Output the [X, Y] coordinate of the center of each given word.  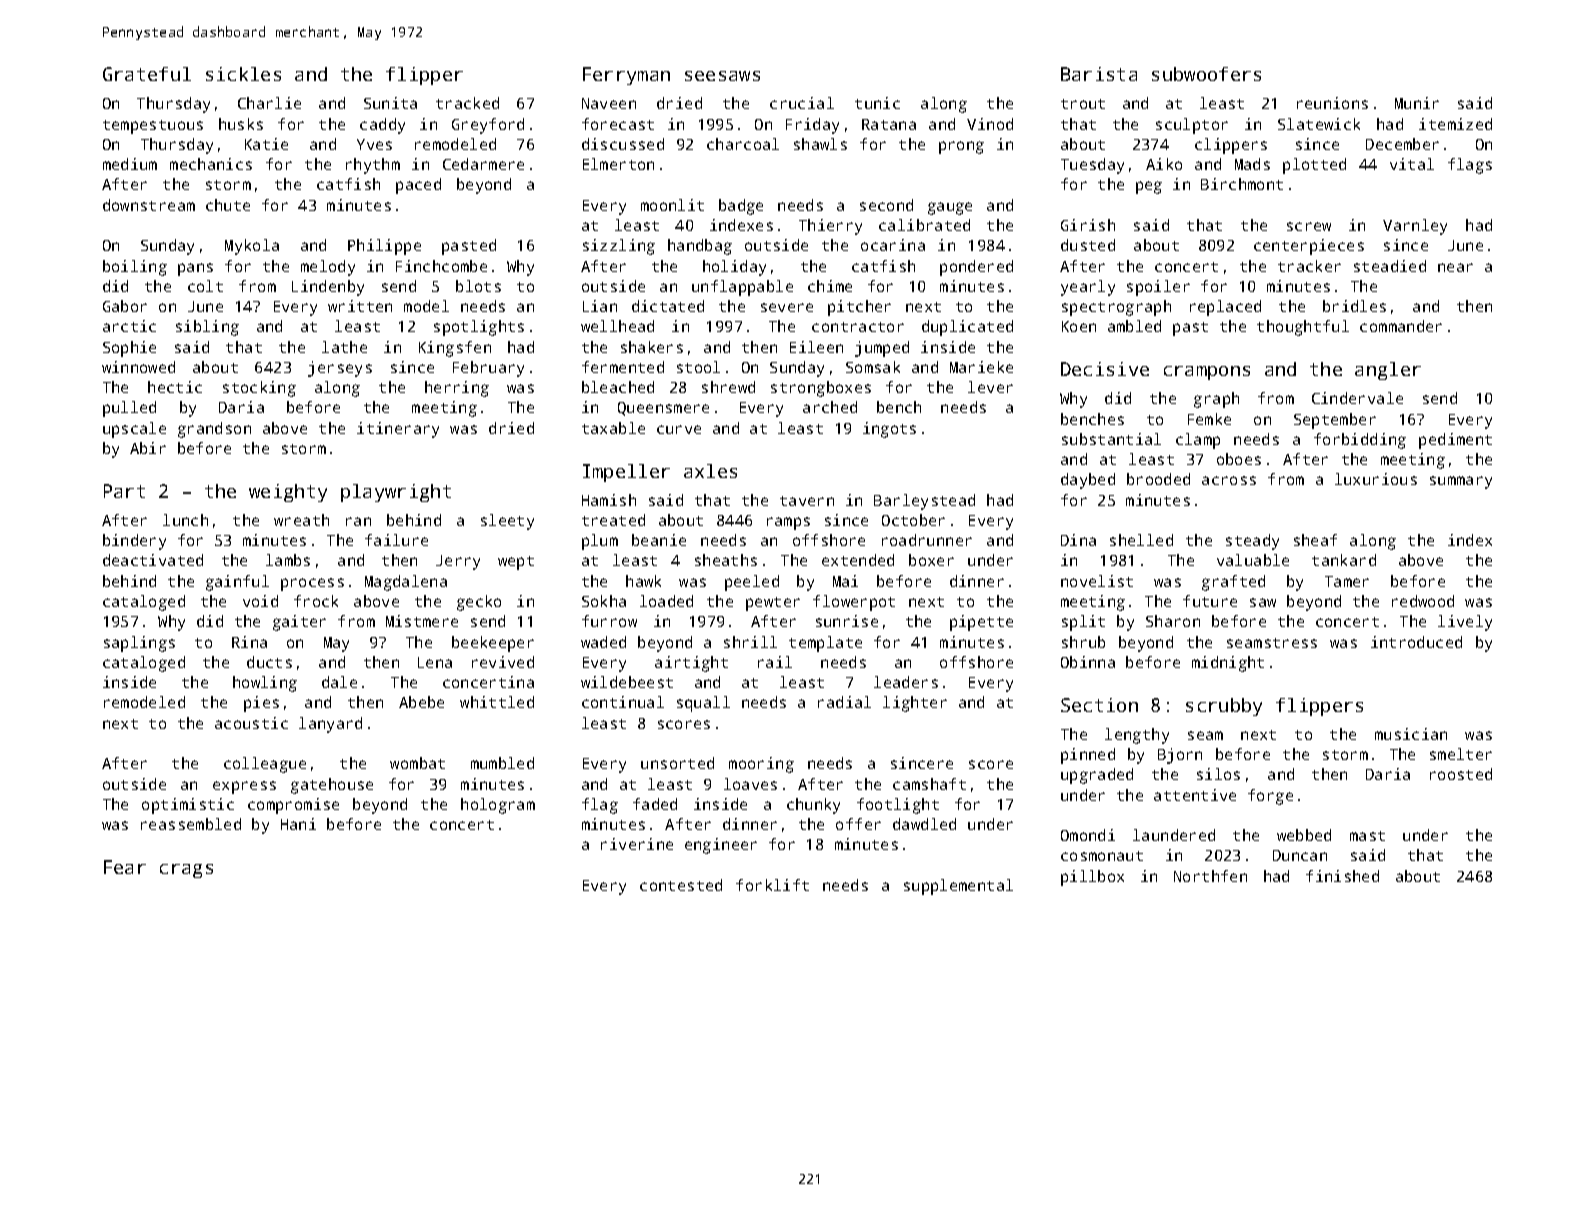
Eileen [816, 347]
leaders [906, 682]
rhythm [373, 166]
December [1402, 144]
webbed [1304, 835]
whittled [497, 702]
